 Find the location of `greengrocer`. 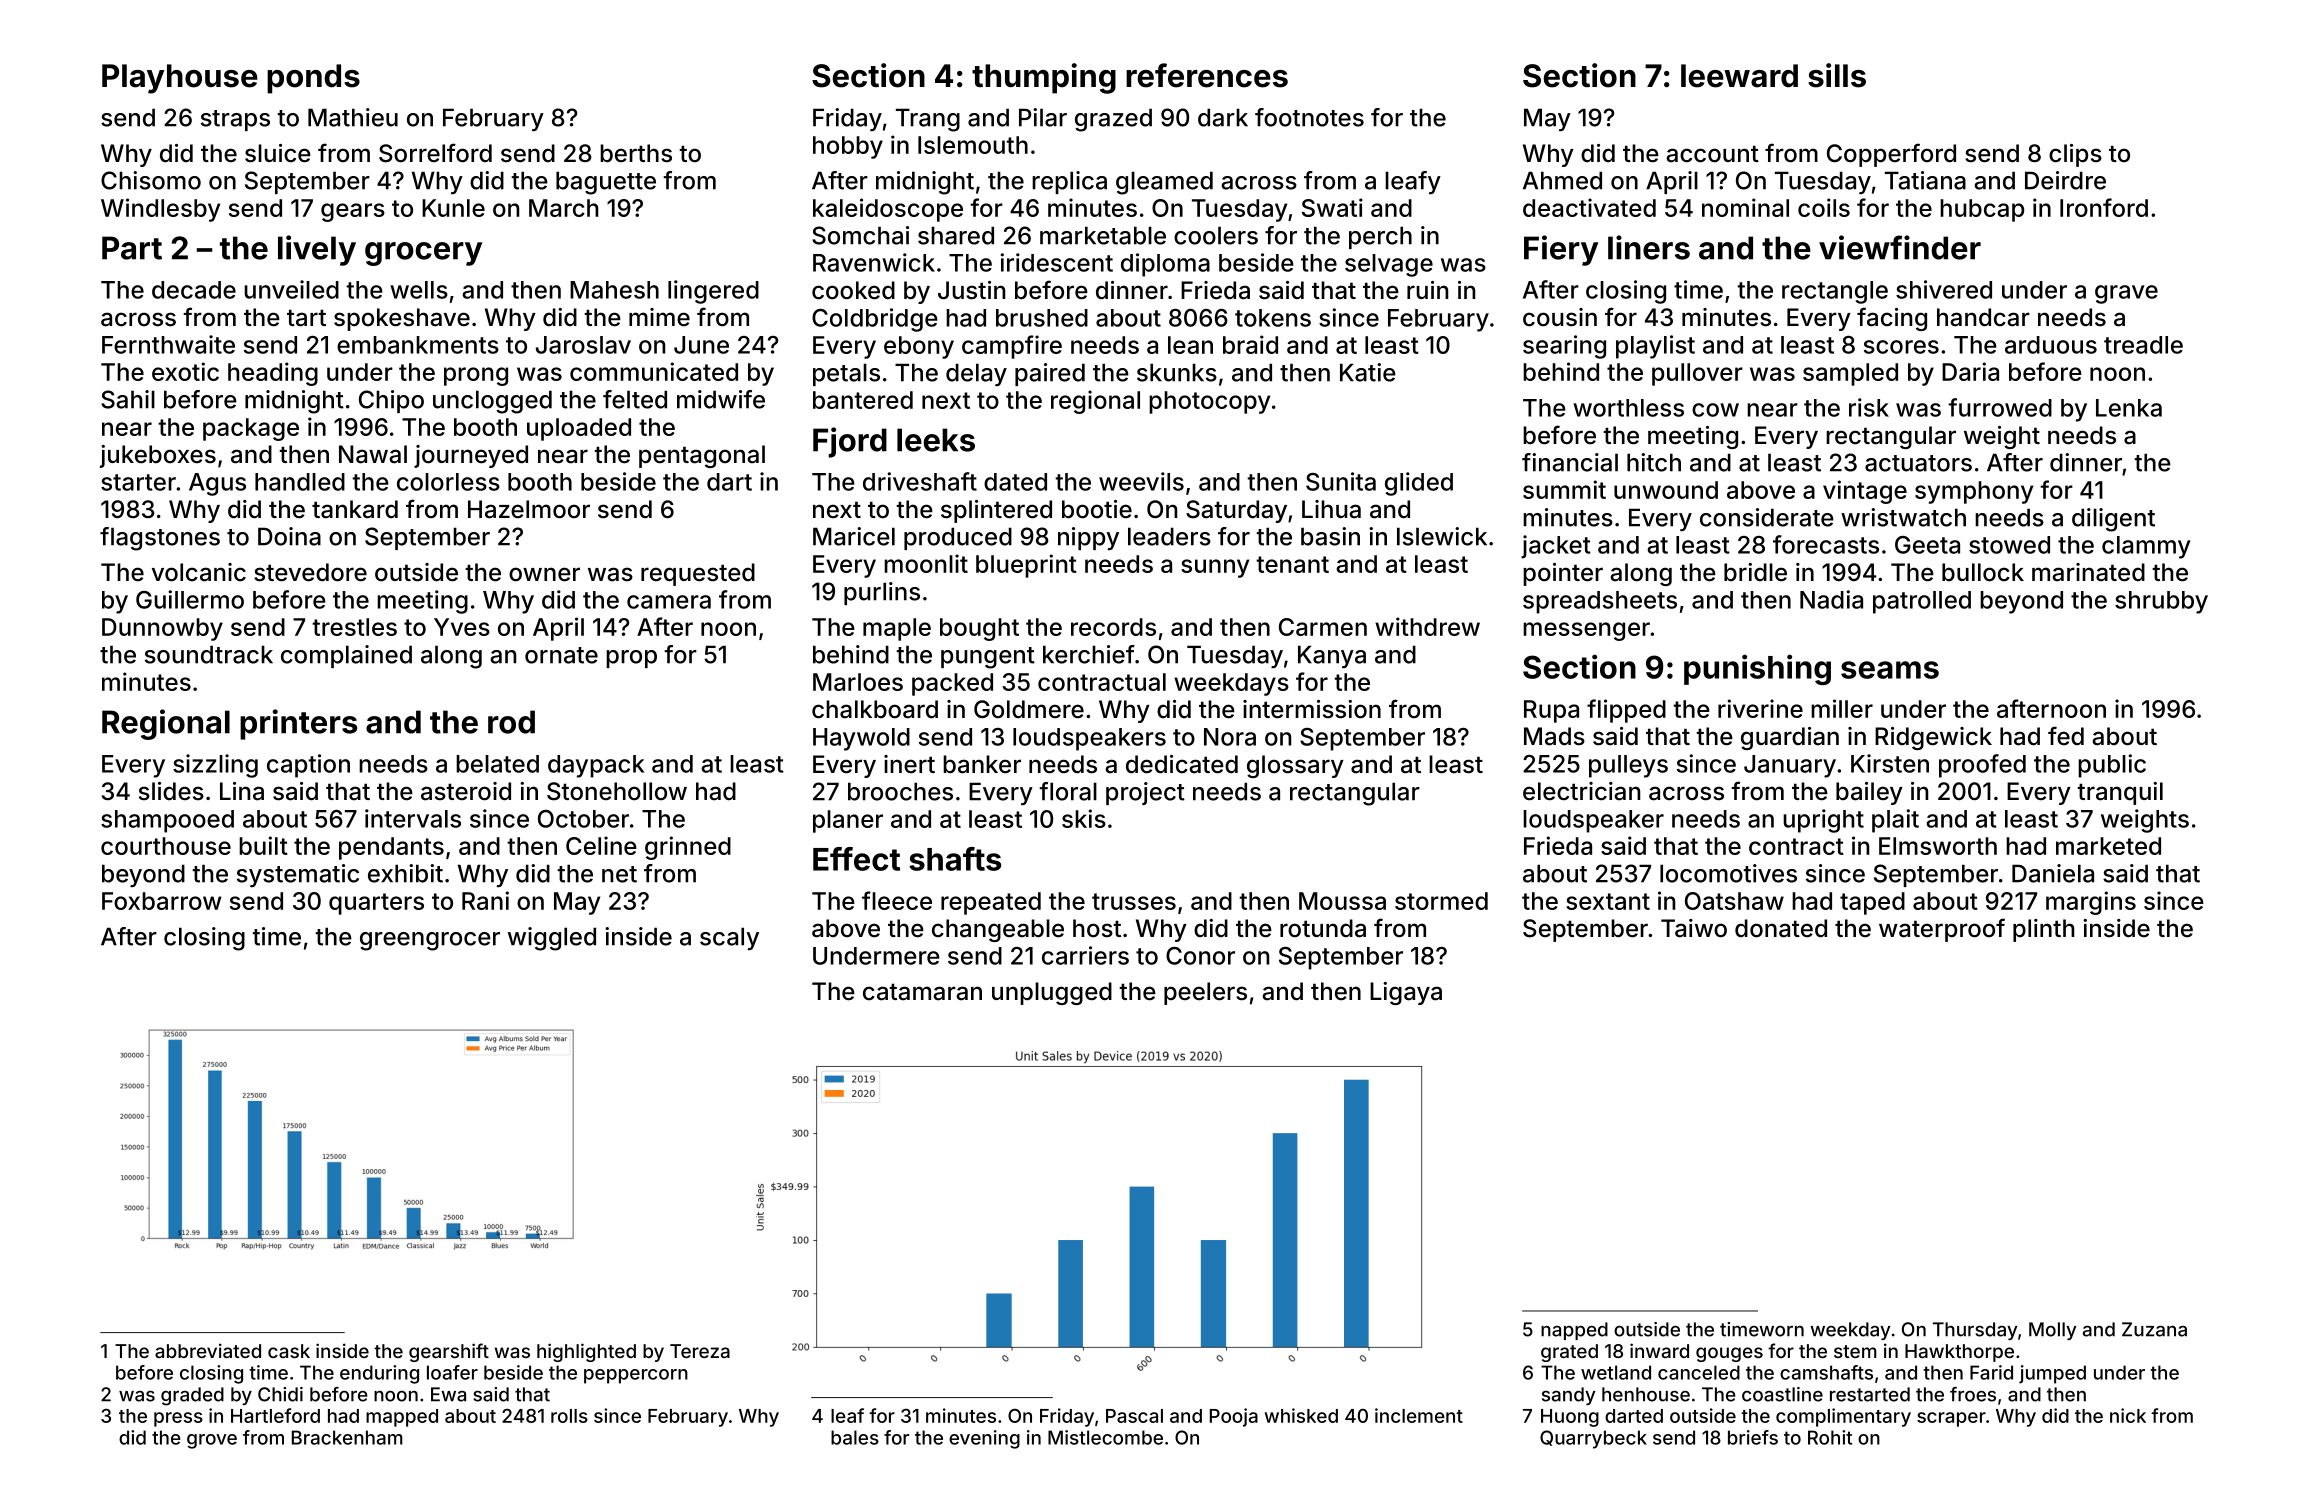

greengrocer is located at coordinates (430, 941).
